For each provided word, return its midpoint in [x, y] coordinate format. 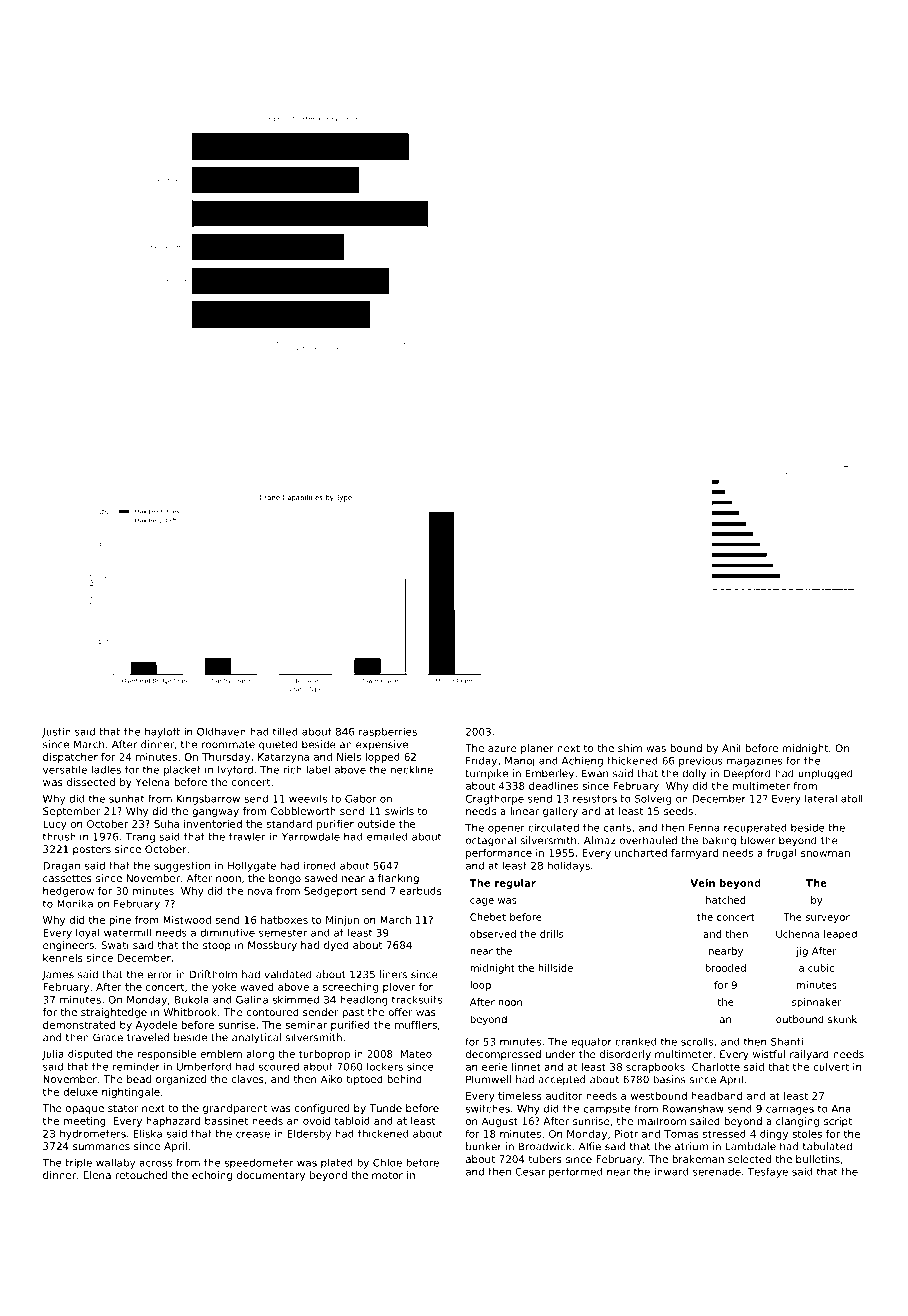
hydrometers [93, 1134]
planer [537, 749]
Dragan [62, 867]
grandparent [235, 1109]
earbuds [420, 891]
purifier [335, 825]
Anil [731, 748]
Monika [75, 903]
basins [669, 1079]
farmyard [694, 854]
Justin [56, 733]
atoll [852, 798]
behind [404, 1079]
